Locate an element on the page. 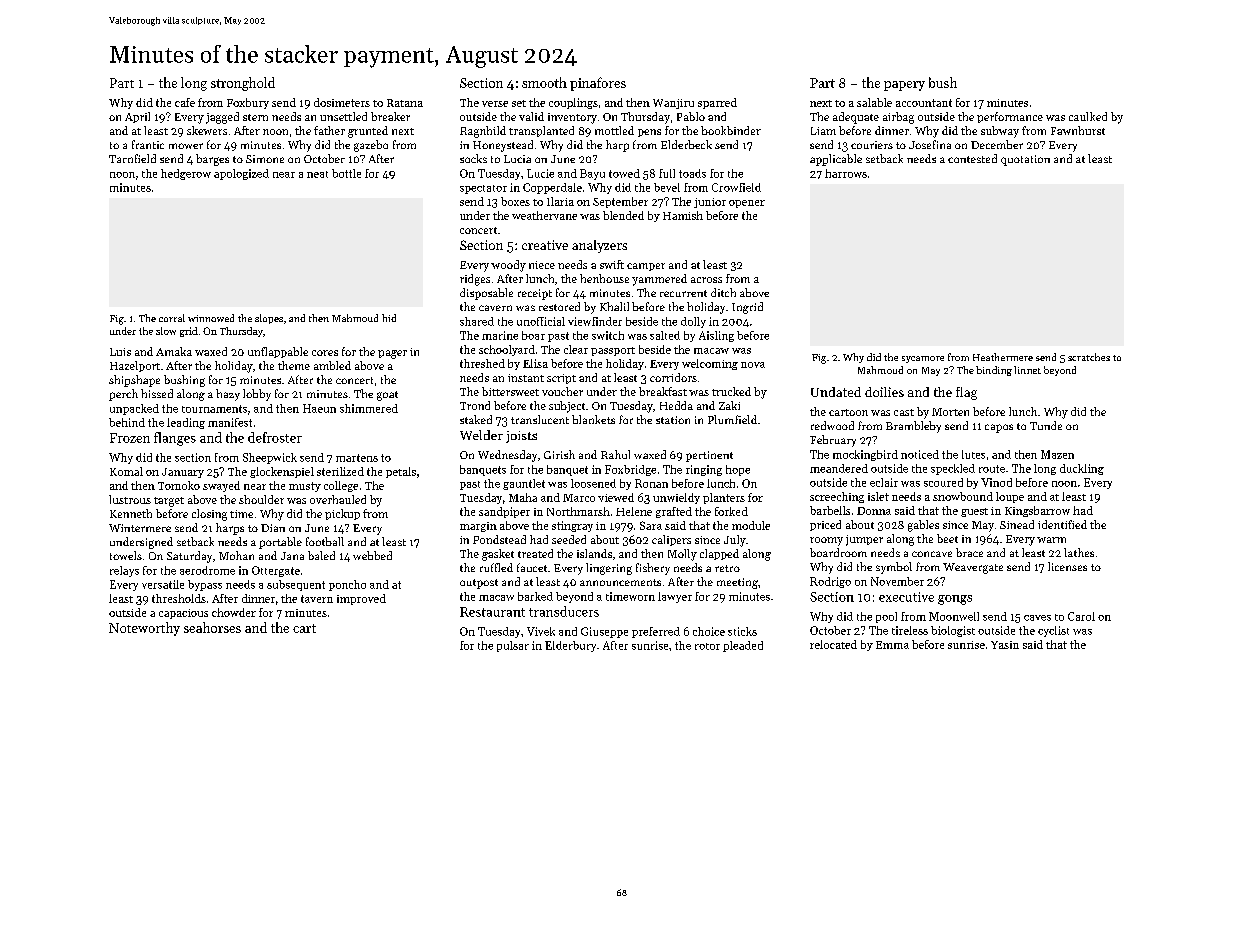 Image resolution: width=1233 pixels, height=952 pixels. pinafores is located at coordinates (598, 84).
